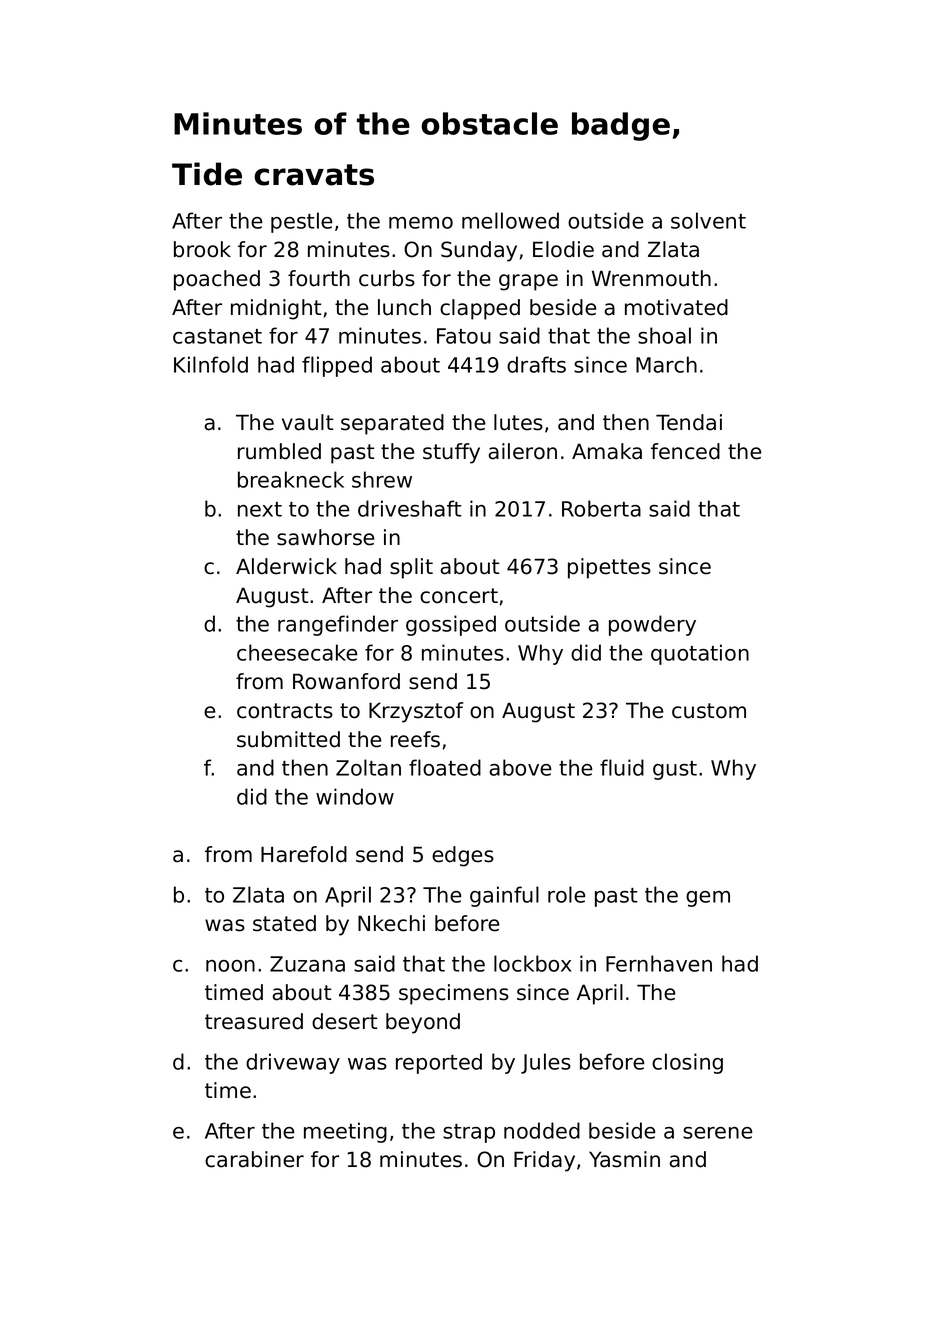 Image resolution: width=946 pixels, height=1343 pixels. Describe the element at coordinates (254, 1159) in the screenshot. I see `carabiner` at that location.
